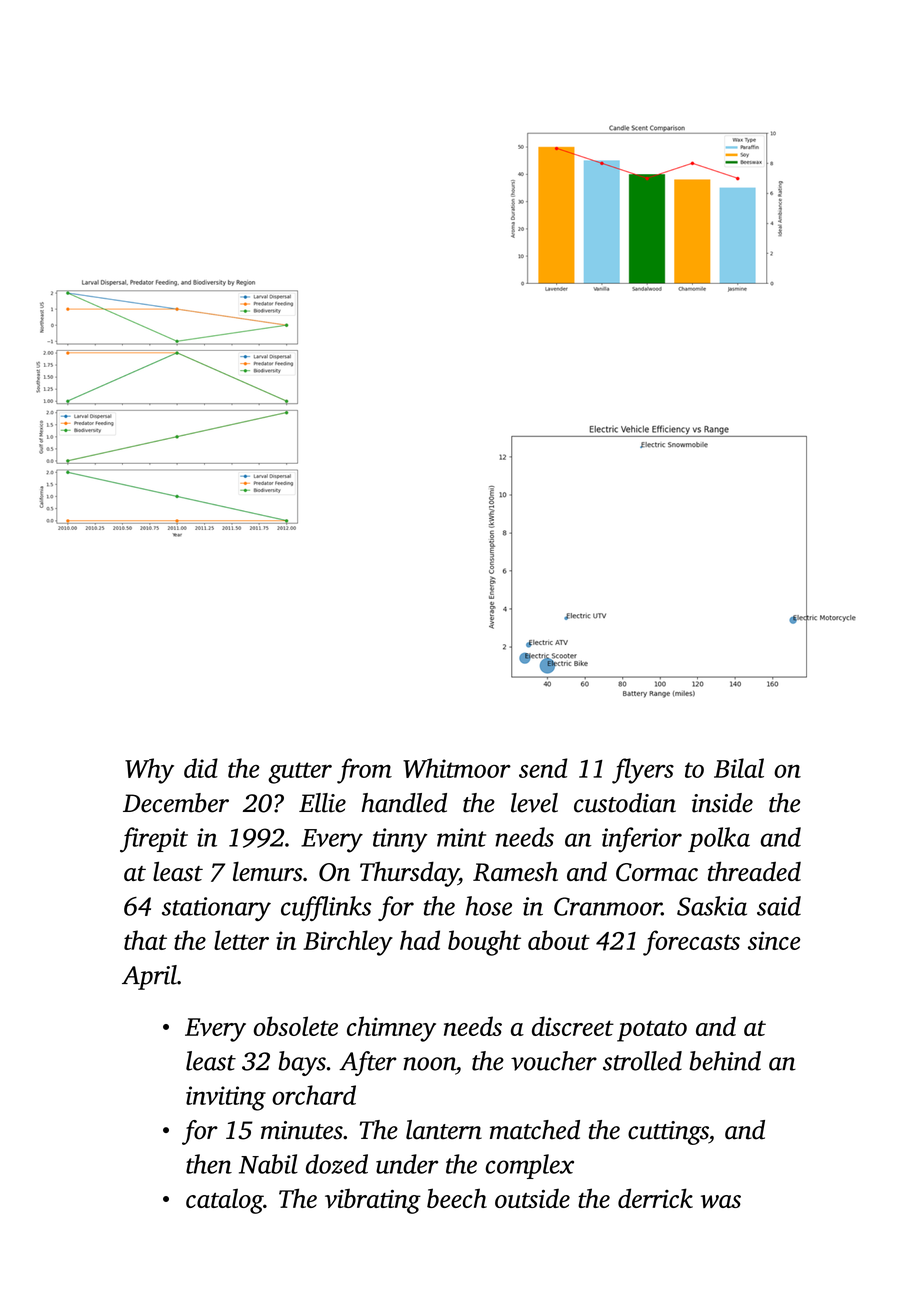  Describe the element at coordinates (296, 1026) in the screenshot. I see `obsolete` at that location.
